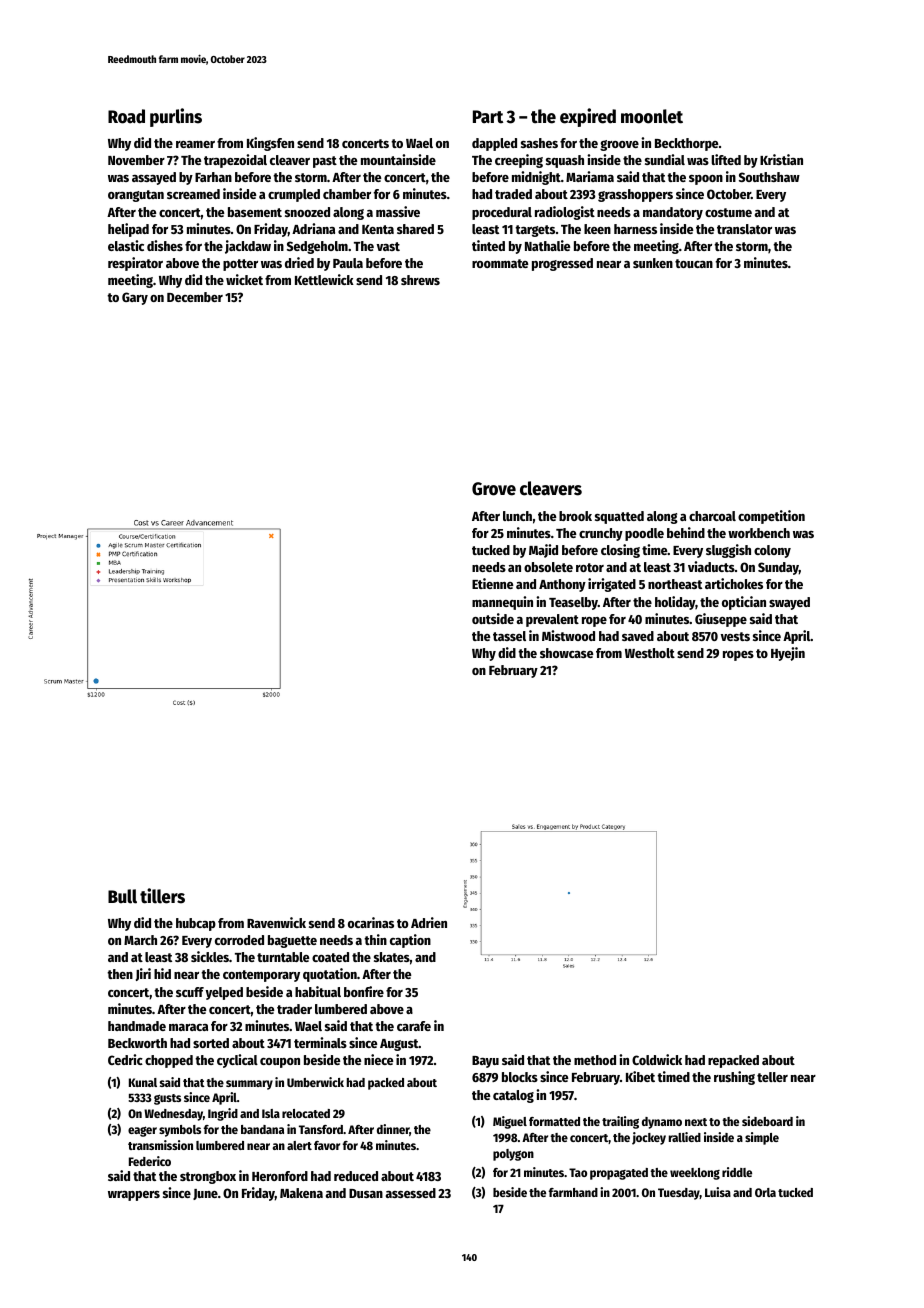  What do you see at coordinates (696, 1122) in the screenshot?
I see `next` at bounding box center [696, 1122].
